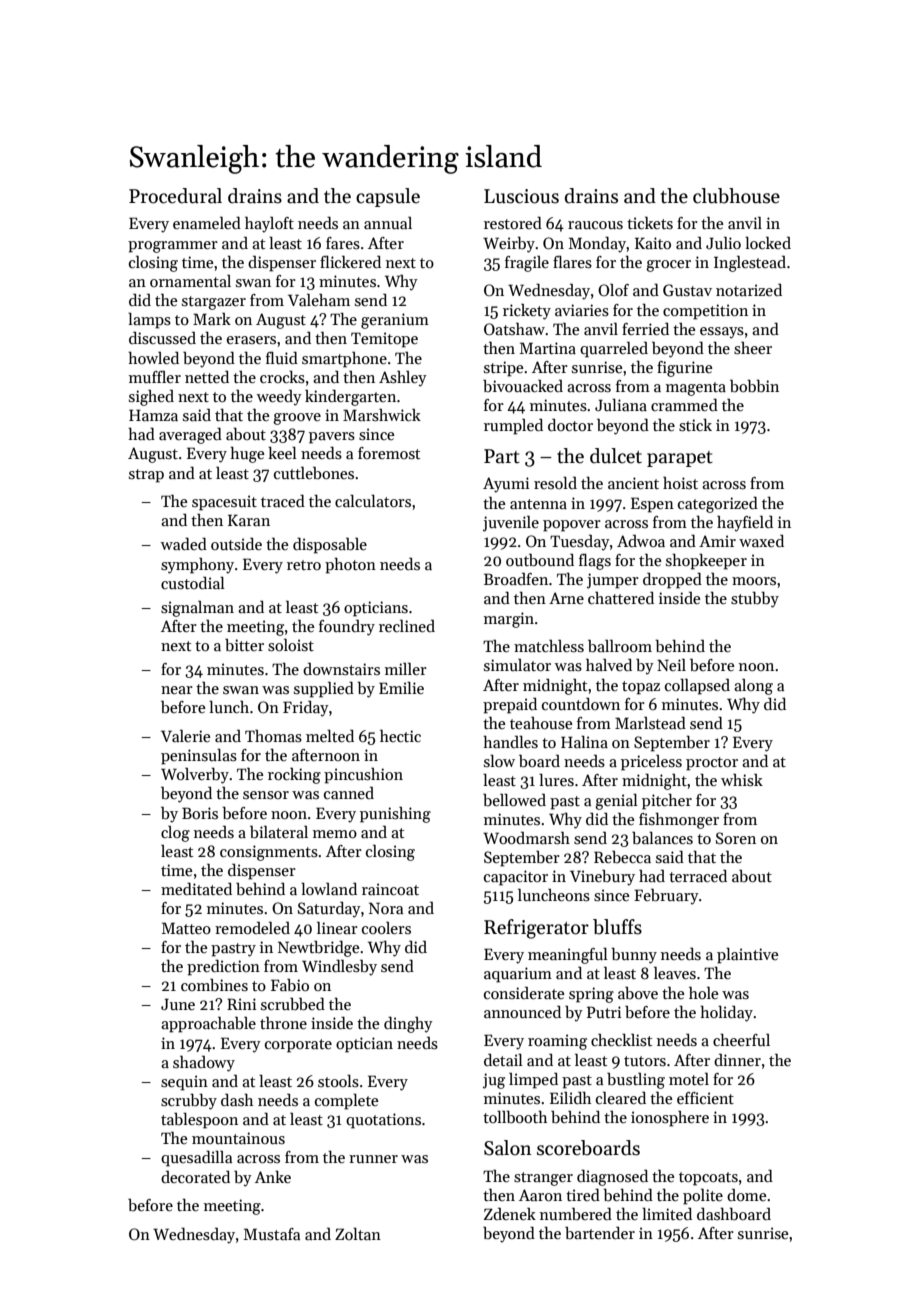 The width and height of the screenshot is (924, 1311). I want to click on announced, so click(522, 1011).
